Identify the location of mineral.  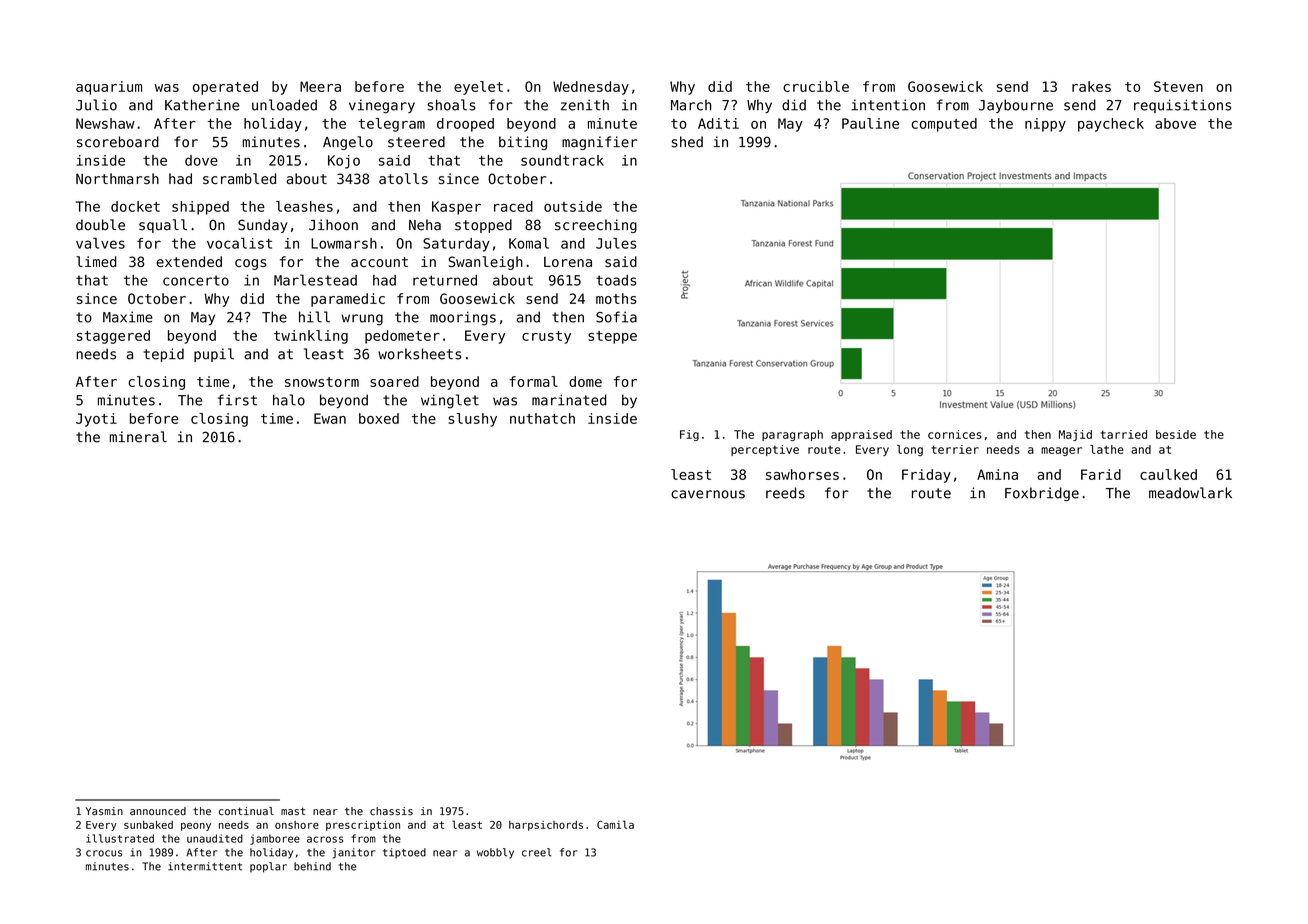
(138, 437).
